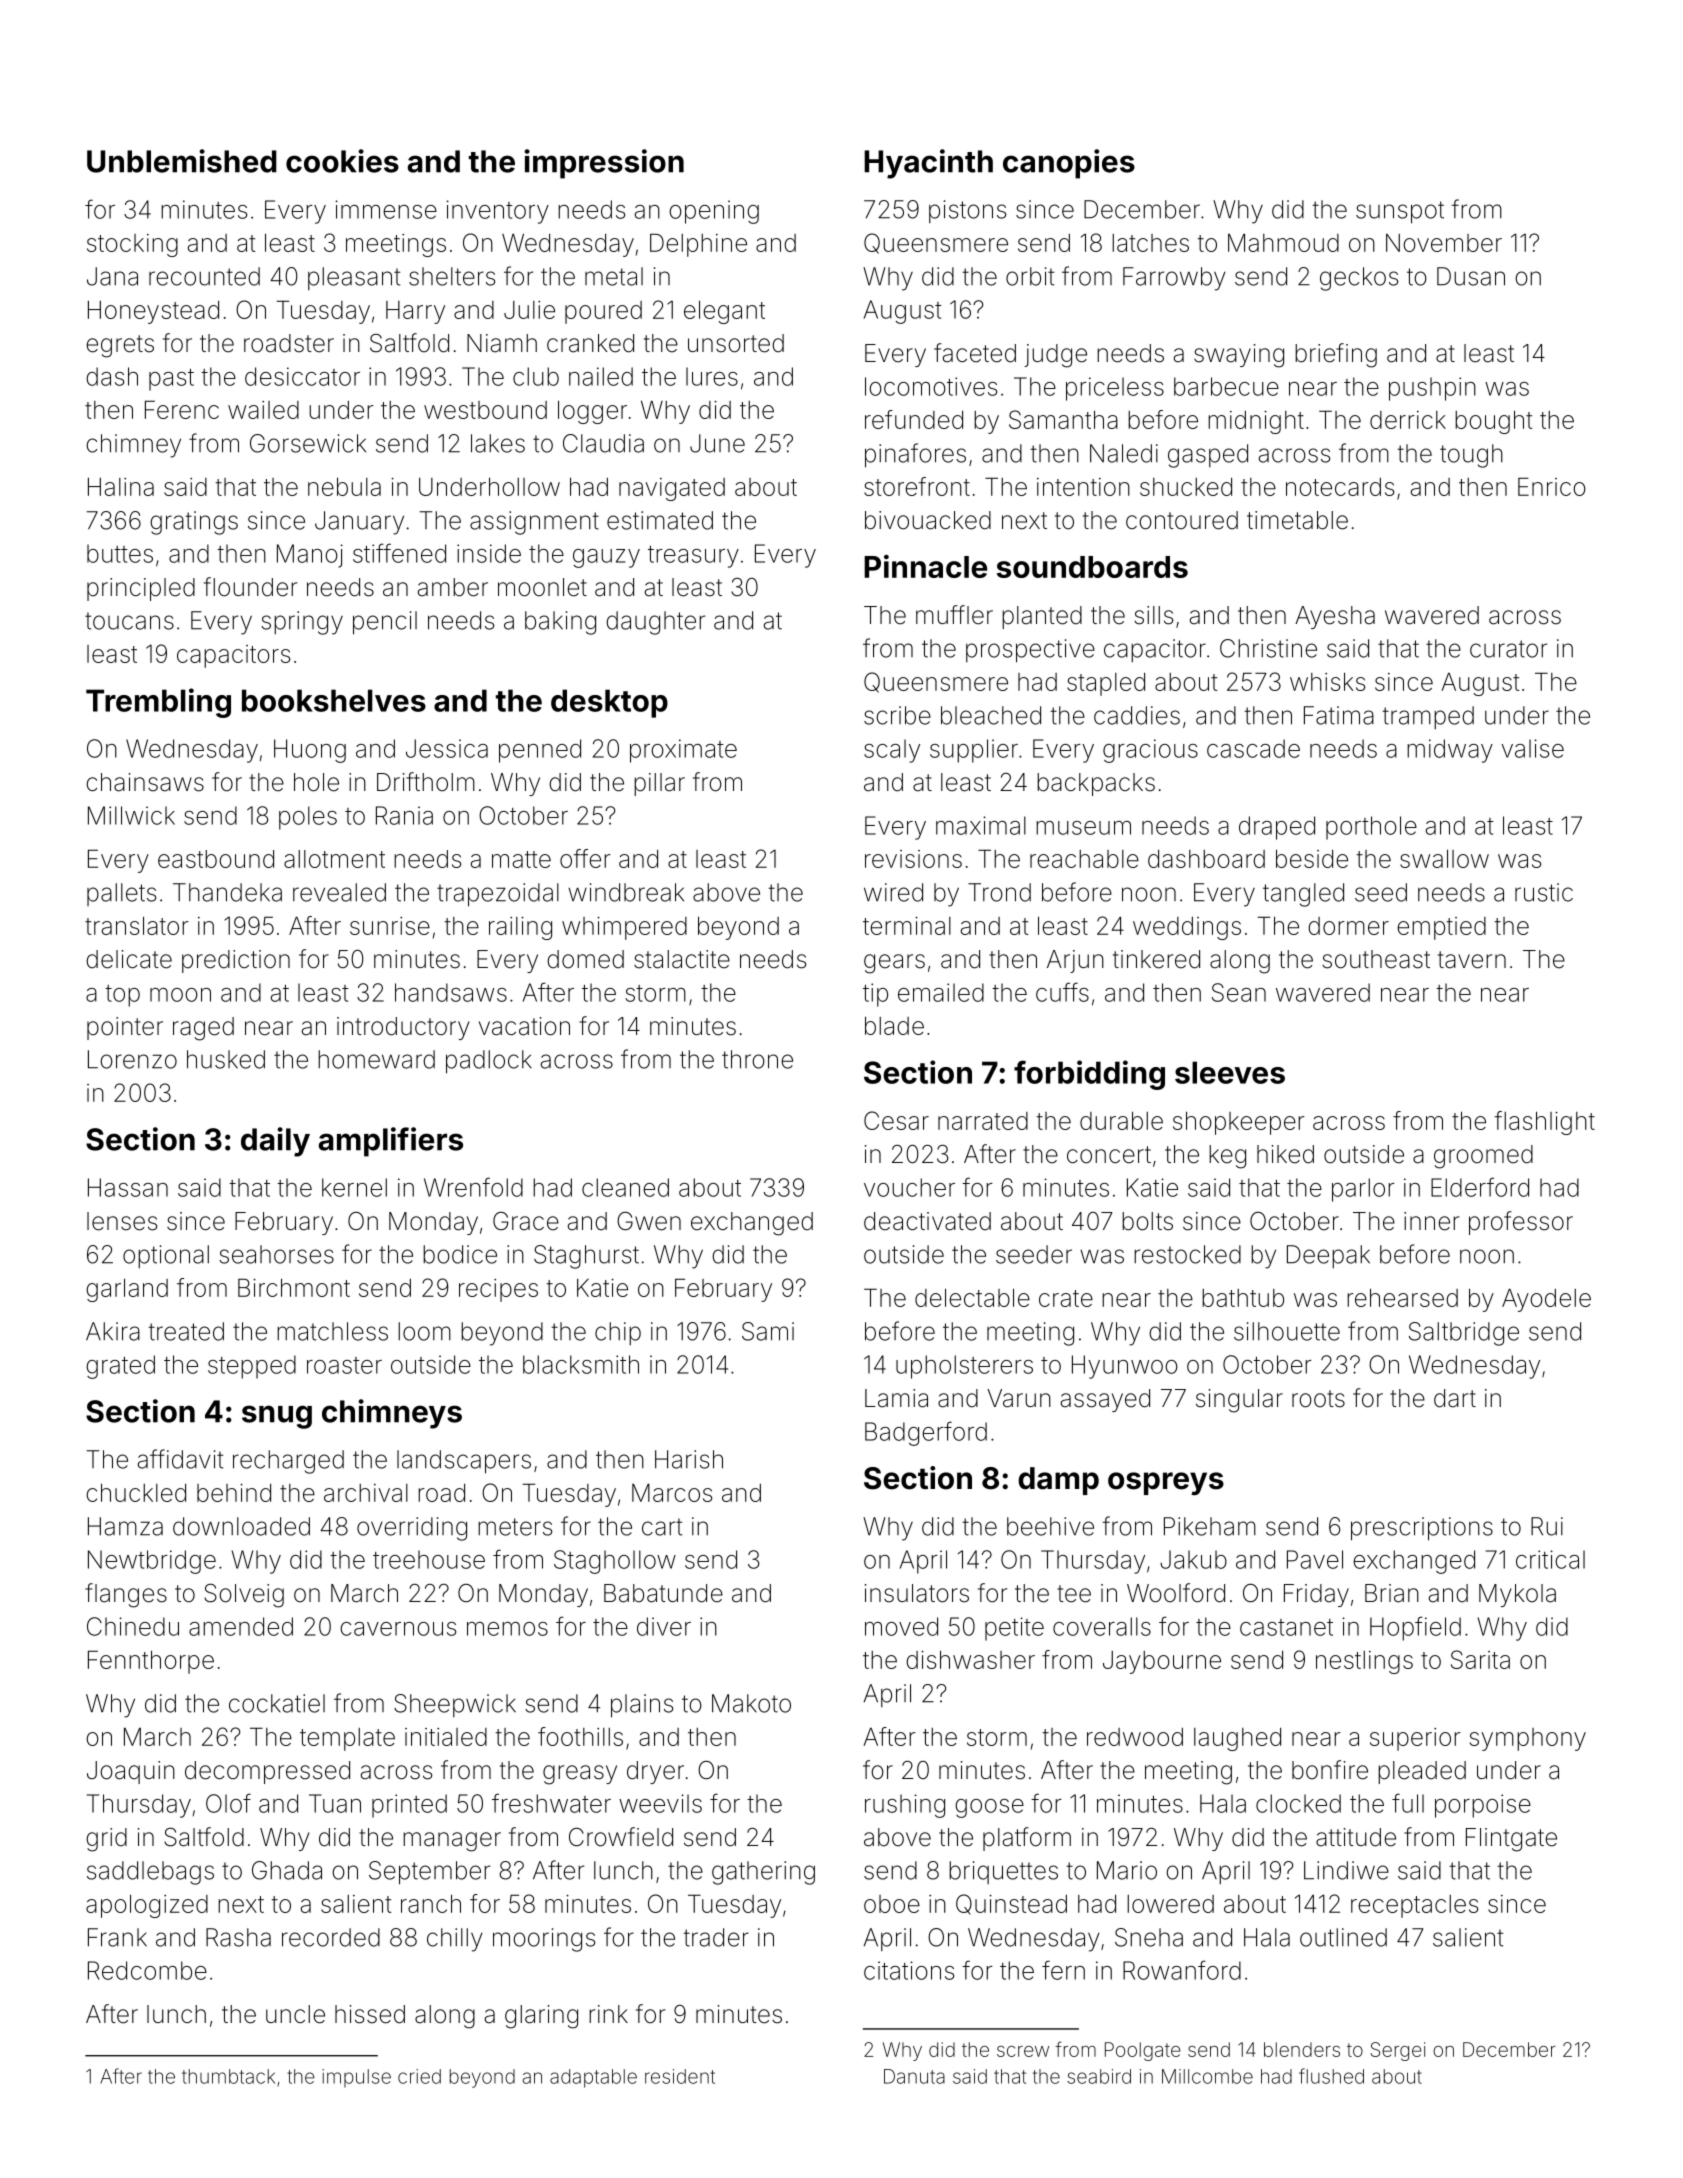  What do you see at coordinates (182, 161) in the page?
I see `Unblemished` at bounding box center [182, 161].
